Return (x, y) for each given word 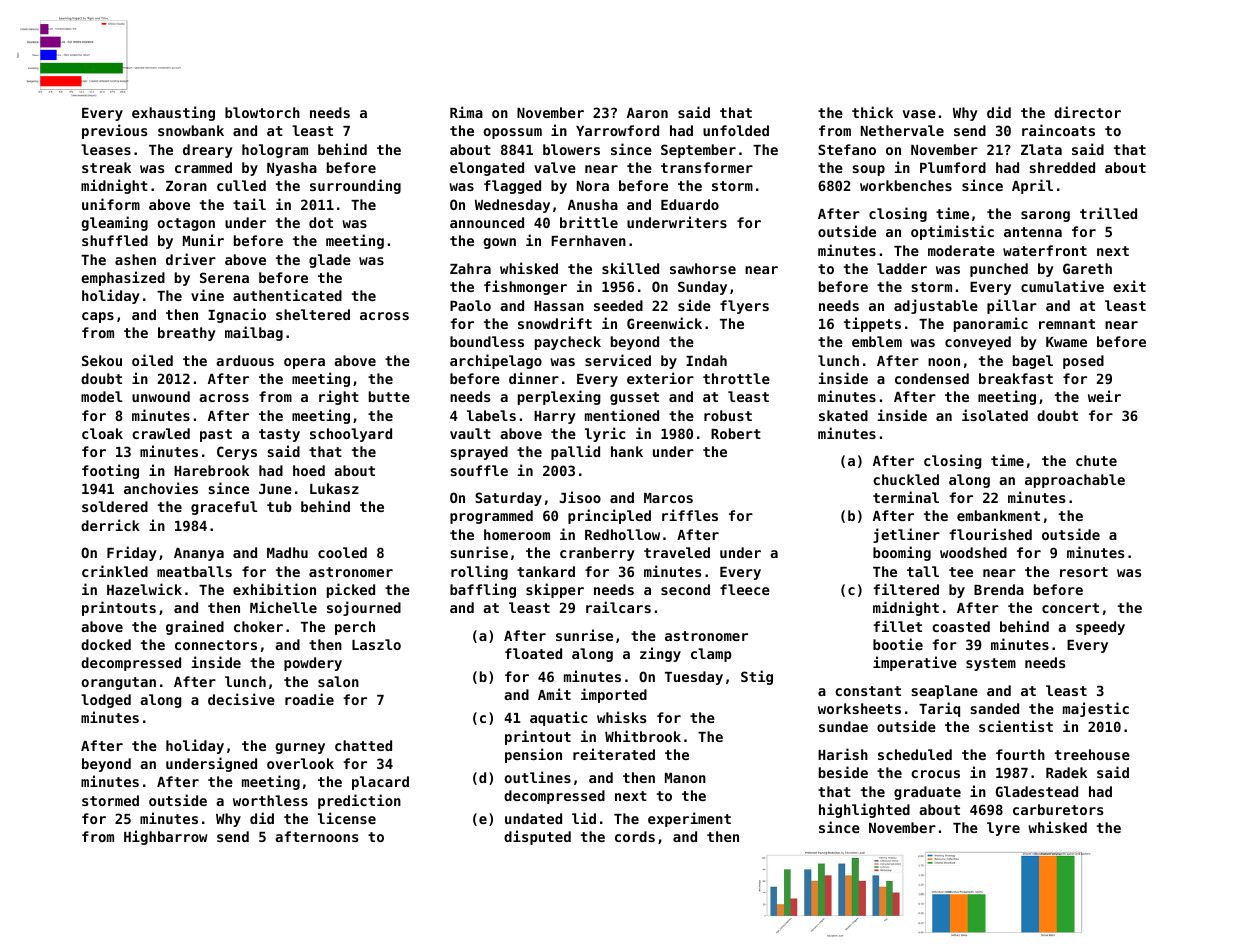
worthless (270, 800)
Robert (736, 433)
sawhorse (703, 268)
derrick (110, 525)
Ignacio (237, 315)
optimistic (952, 232)
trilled (1108, 213)
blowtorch (262, 112)
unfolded (736, 130)
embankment (998, 515)
